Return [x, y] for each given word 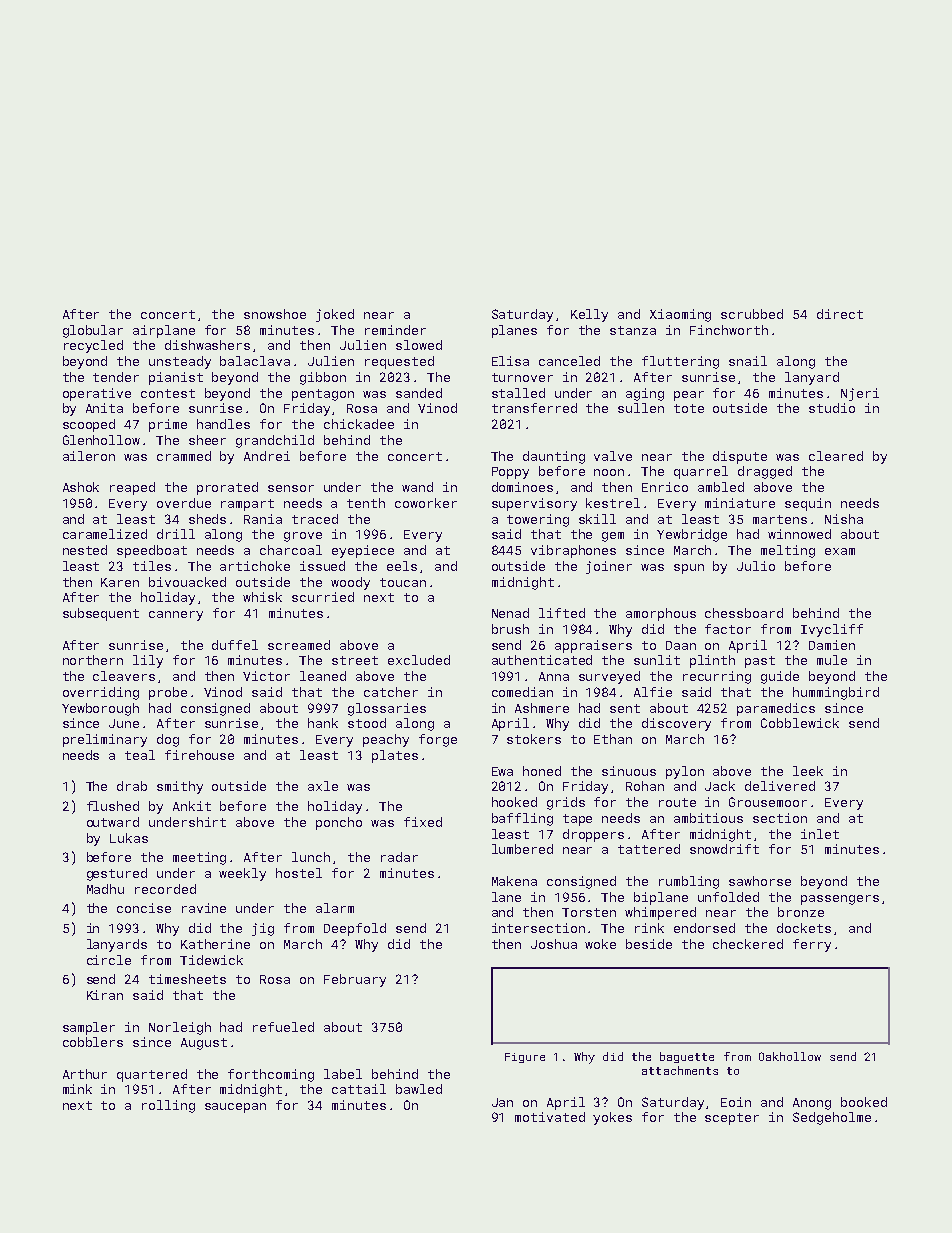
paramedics [776, 709]
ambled [721, 487]
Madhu [105, 889]
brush [510, 629]
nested [85, 550]
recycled [93, 346]
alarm [335, 908]
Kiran [105, 995]
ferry [812, 945]
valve [613, 456]
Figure [525, 1058]
